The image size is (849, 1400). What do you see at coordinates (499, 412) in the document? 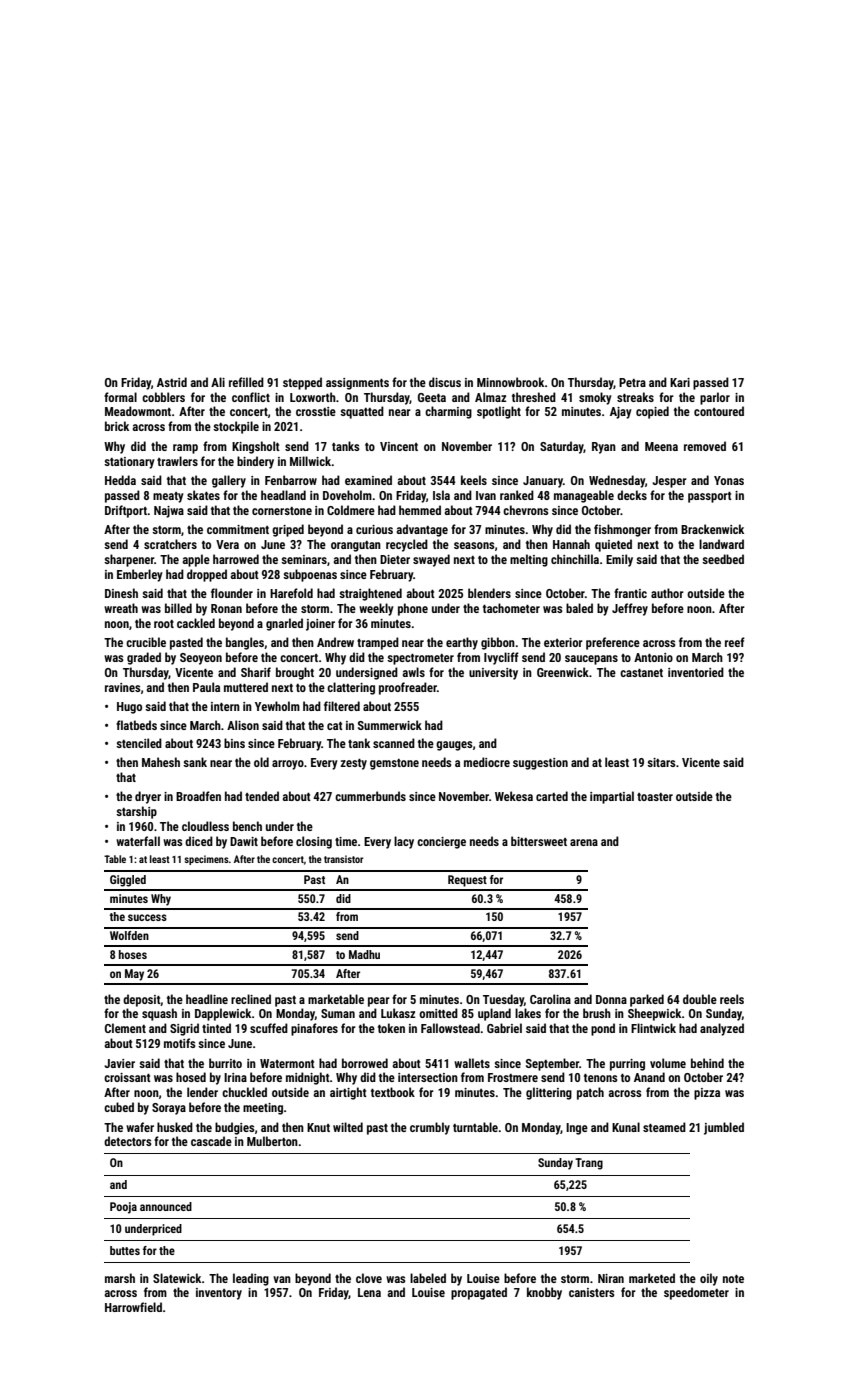
I see `spotlight` at bounding box center [499, 412].
